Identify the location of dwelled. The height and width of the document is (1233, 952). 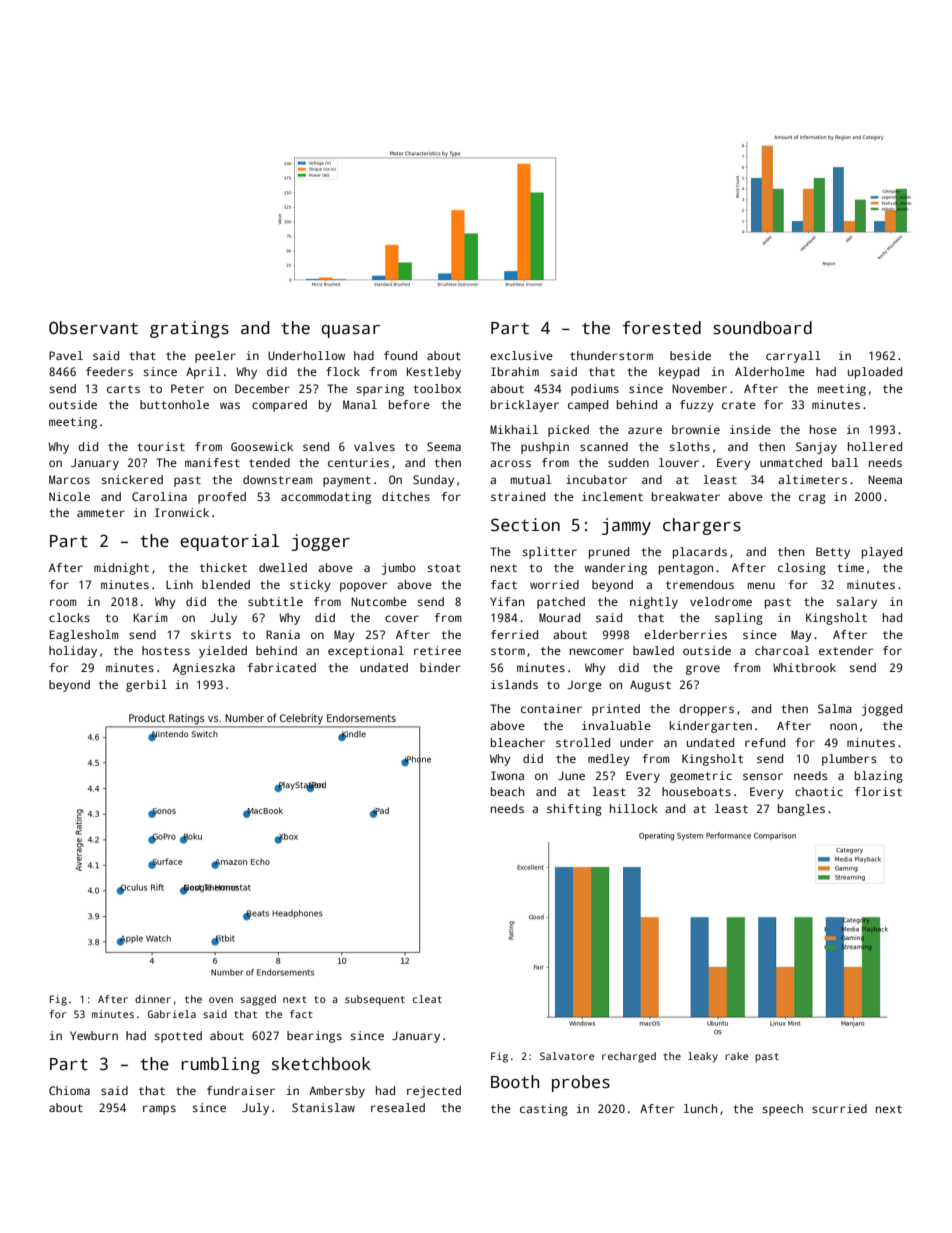
(283, 567).
